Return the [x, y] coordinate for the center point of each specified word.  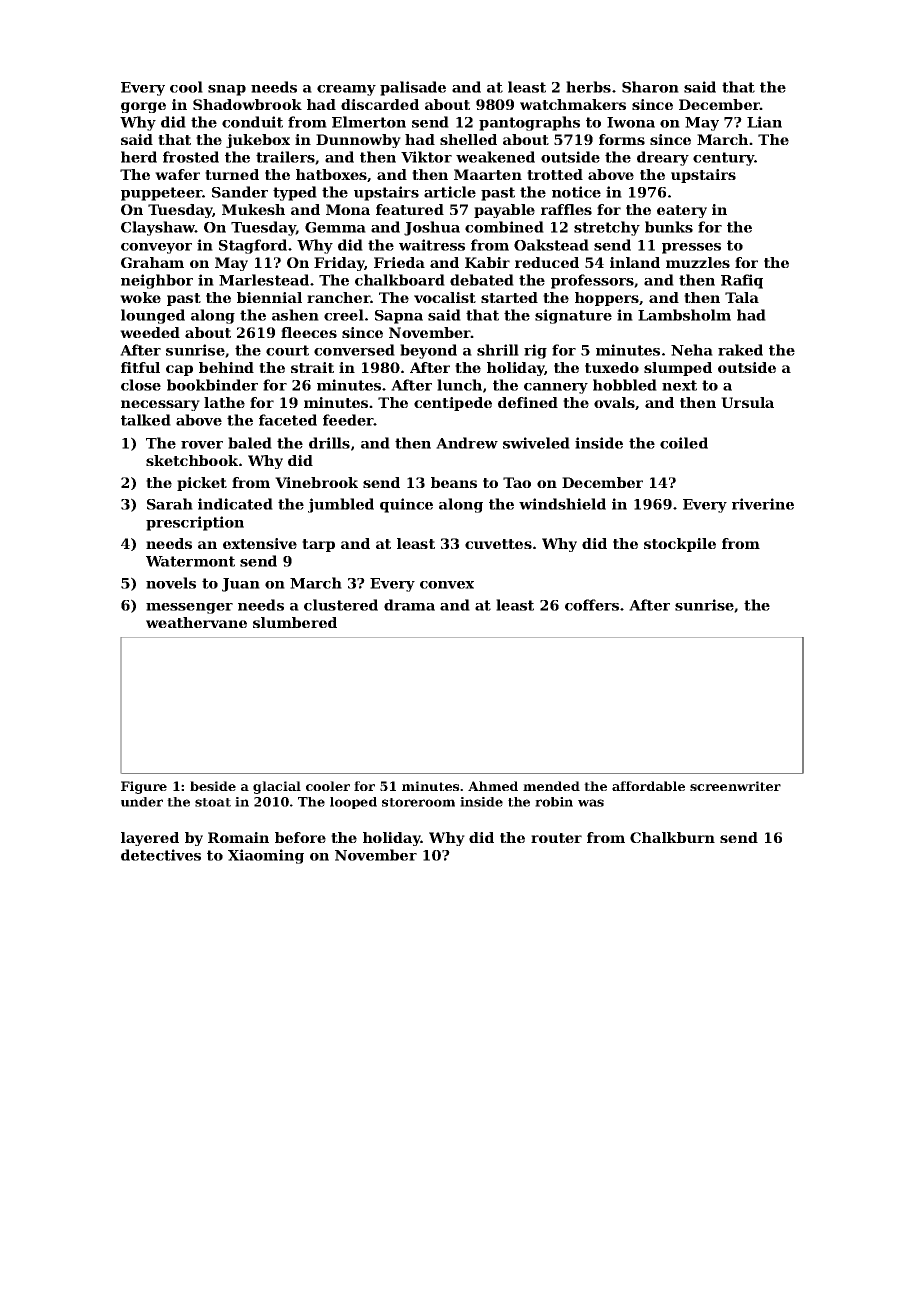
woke [140, 297]
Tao [517, 482]
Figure [144, 787]
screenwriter [735, 786]
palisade [413, 88]
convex [447, 585]
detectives [161, 855]
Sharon [650, 87]
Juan [241, 585]
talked [146, 420]
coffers [592, 605]
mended [551, 786]
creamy [346, 90]
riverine [763, 504]
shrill [498, 350]
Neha [692, 350]
